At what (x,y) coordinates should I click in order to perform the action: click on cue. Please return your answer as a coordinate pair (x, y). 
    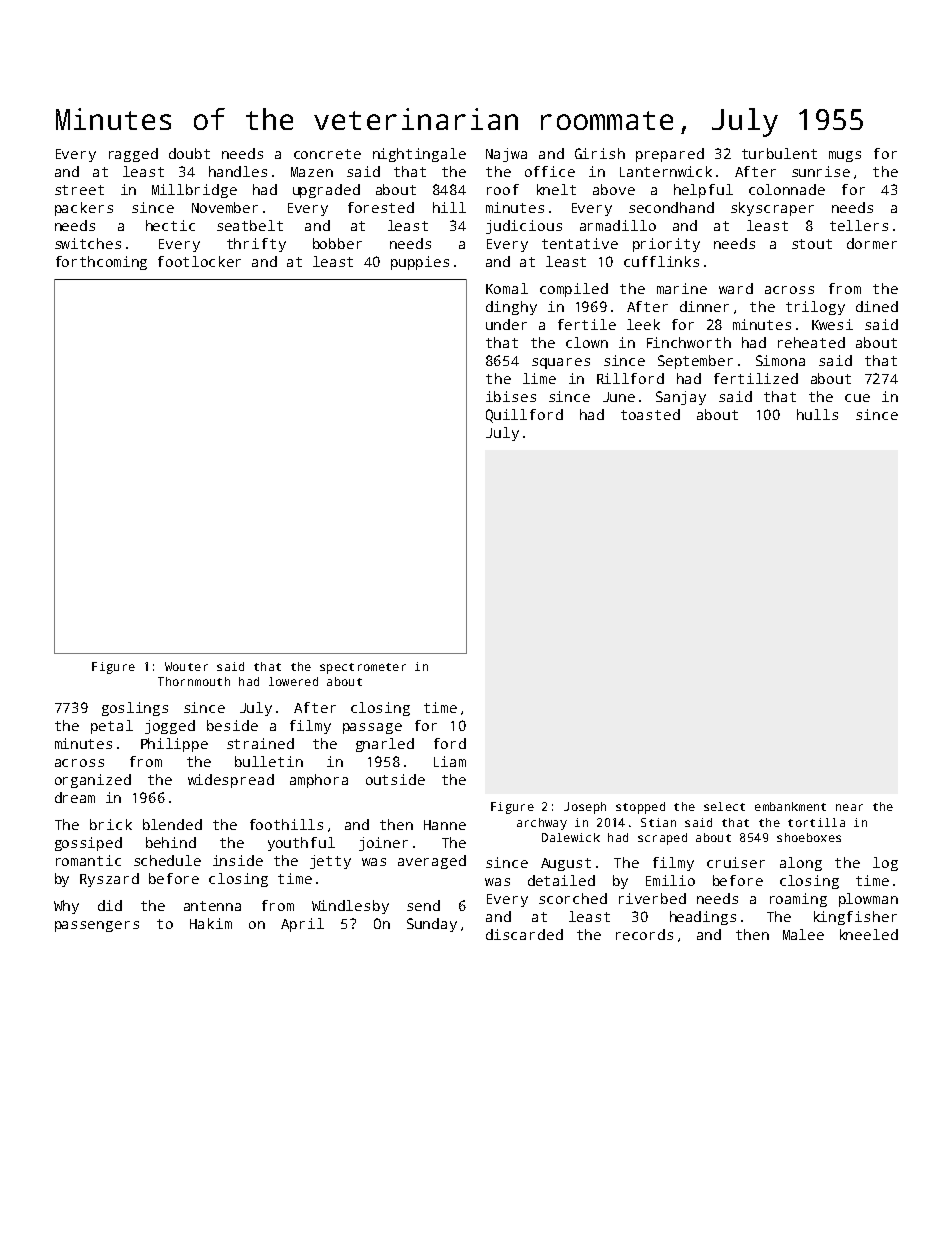
    Looking at the image, I should click on (857, 398).
